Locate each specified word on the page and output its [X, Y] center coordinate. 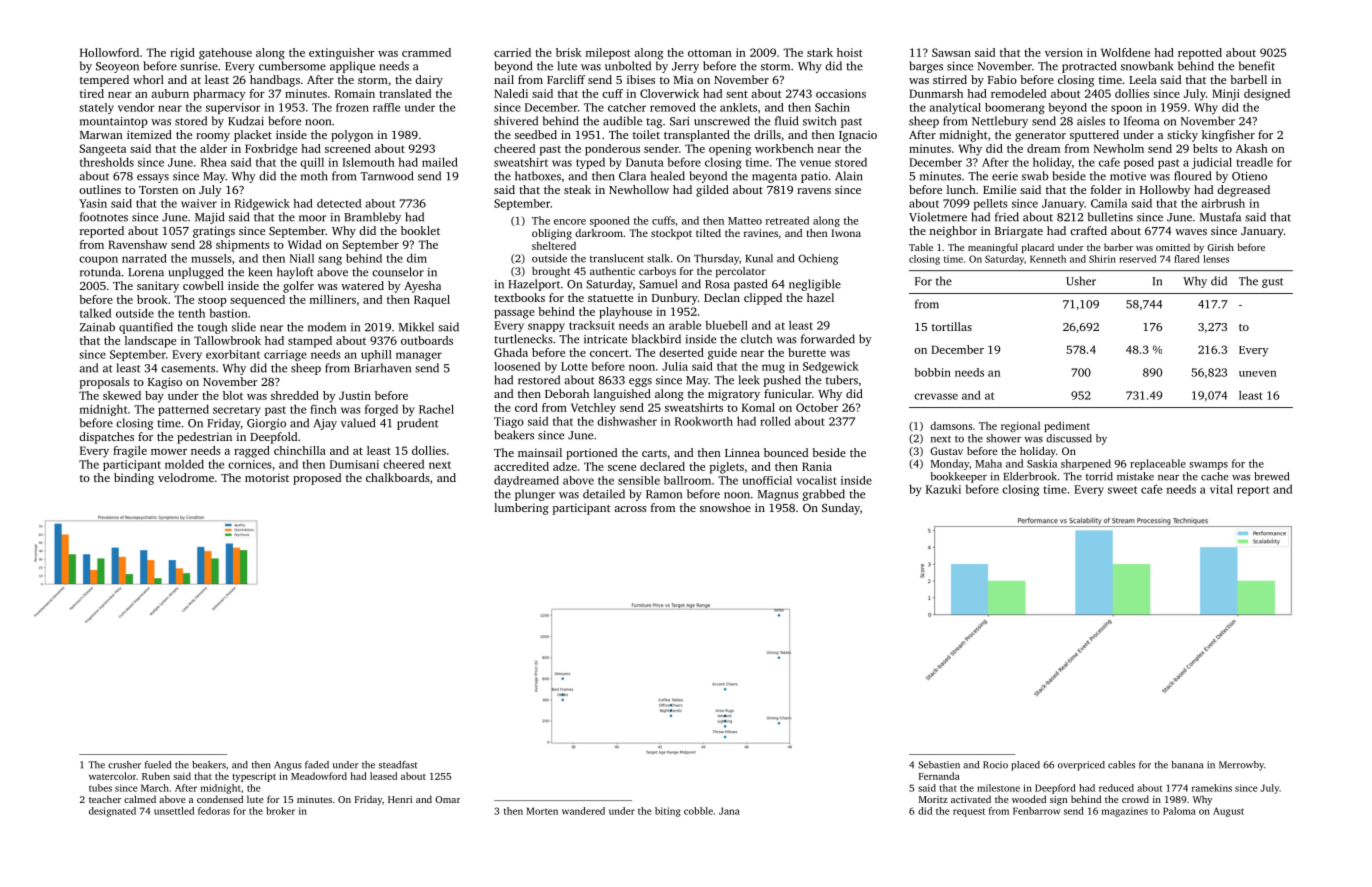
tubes [100, 788]
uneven [1257, 373]
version [1064, 52]
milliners [333, 299]
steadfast [398, 765]
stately [96, 108]
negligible [815, 285]
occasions [841, 93]
